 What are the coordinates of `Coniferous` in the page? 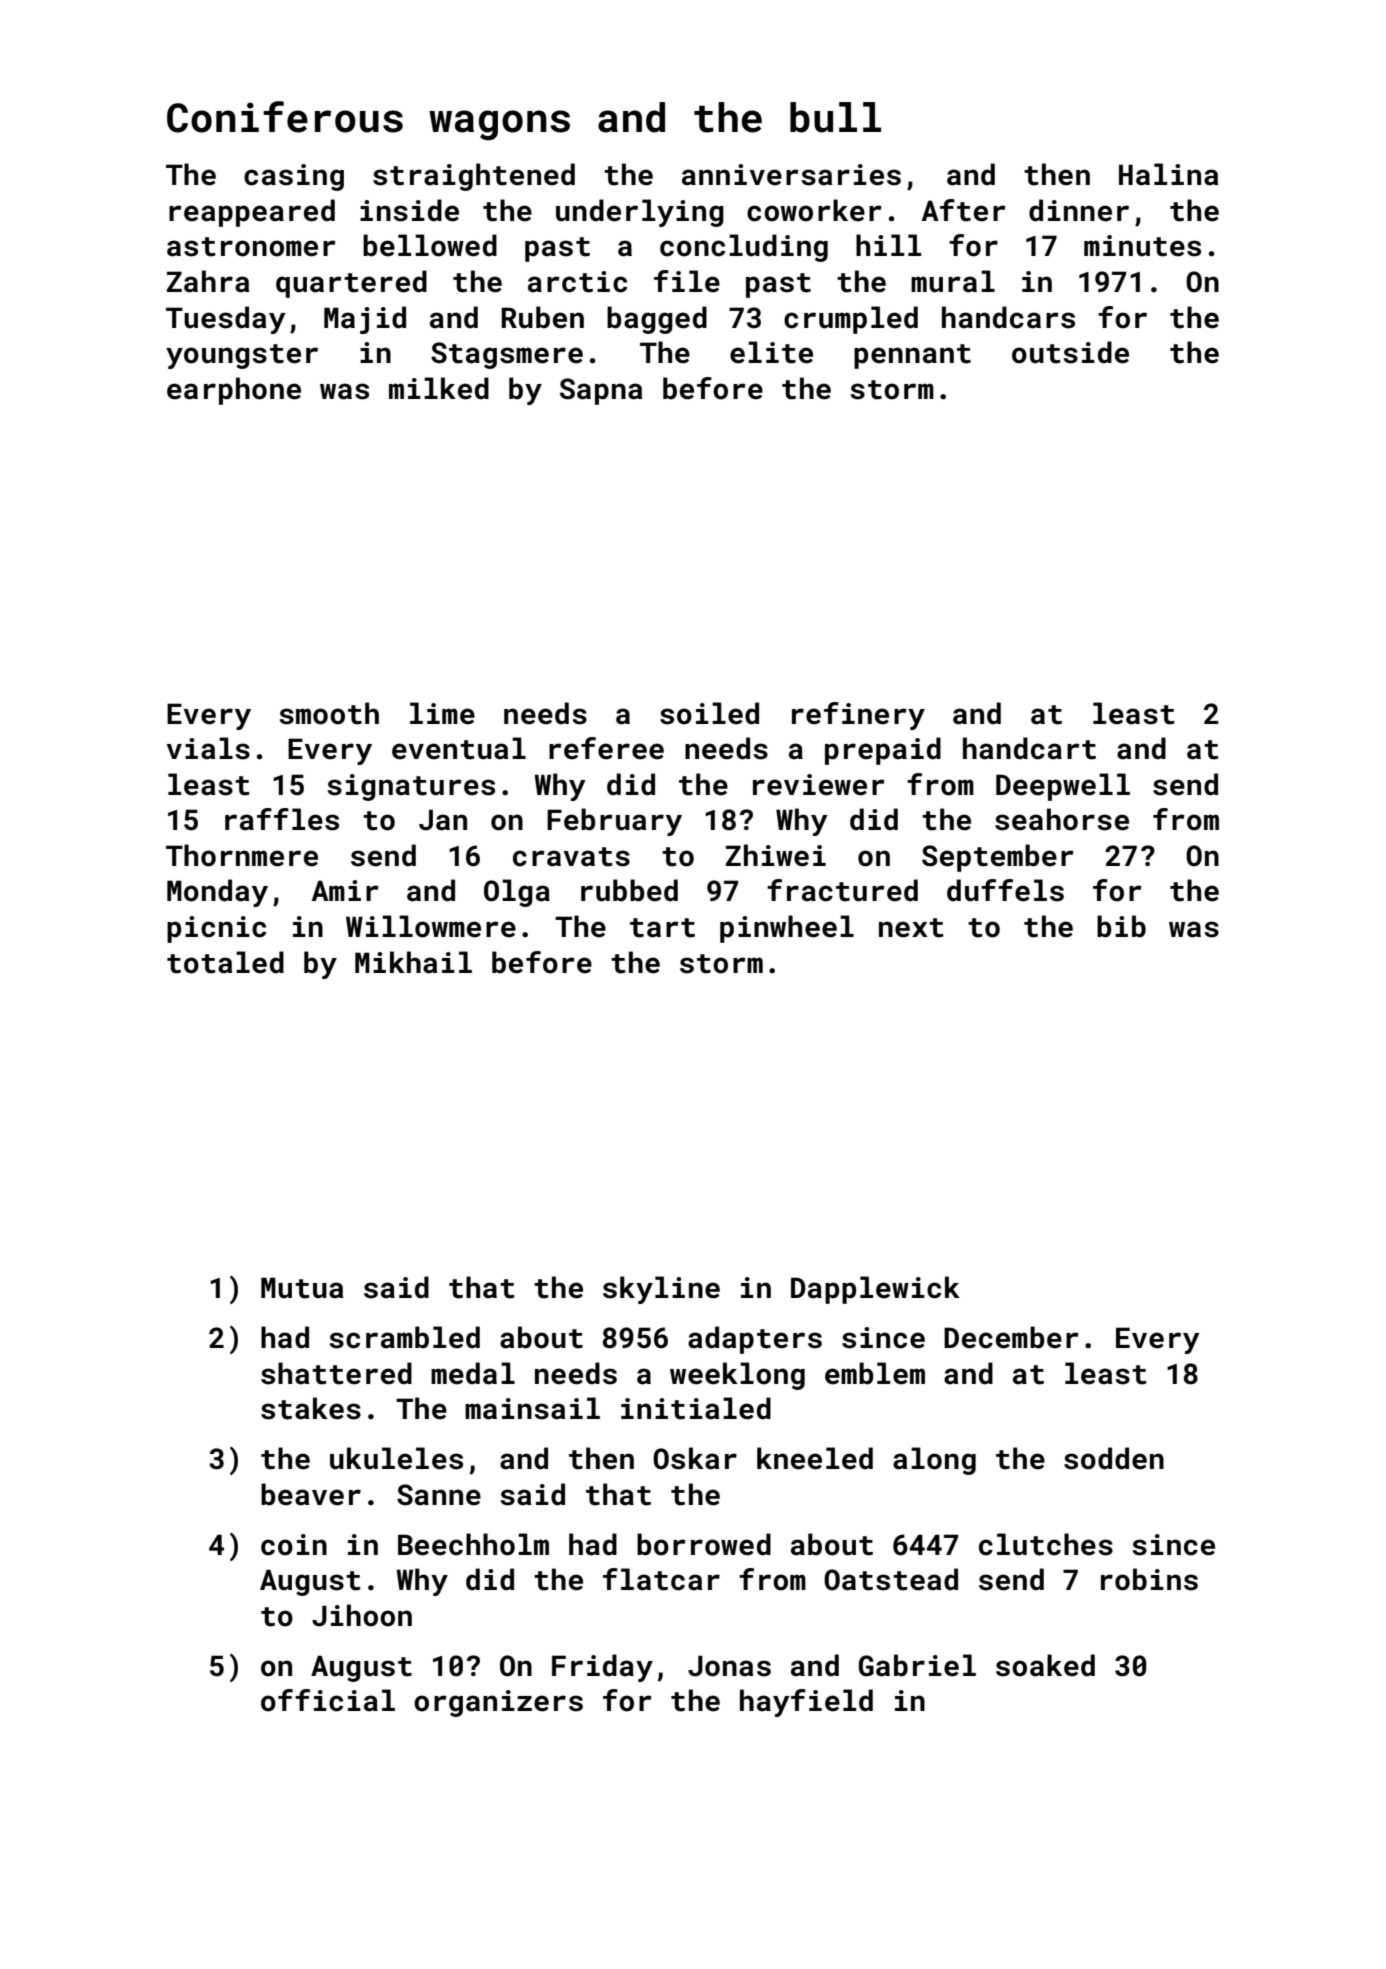 It's located at (285, 117).
